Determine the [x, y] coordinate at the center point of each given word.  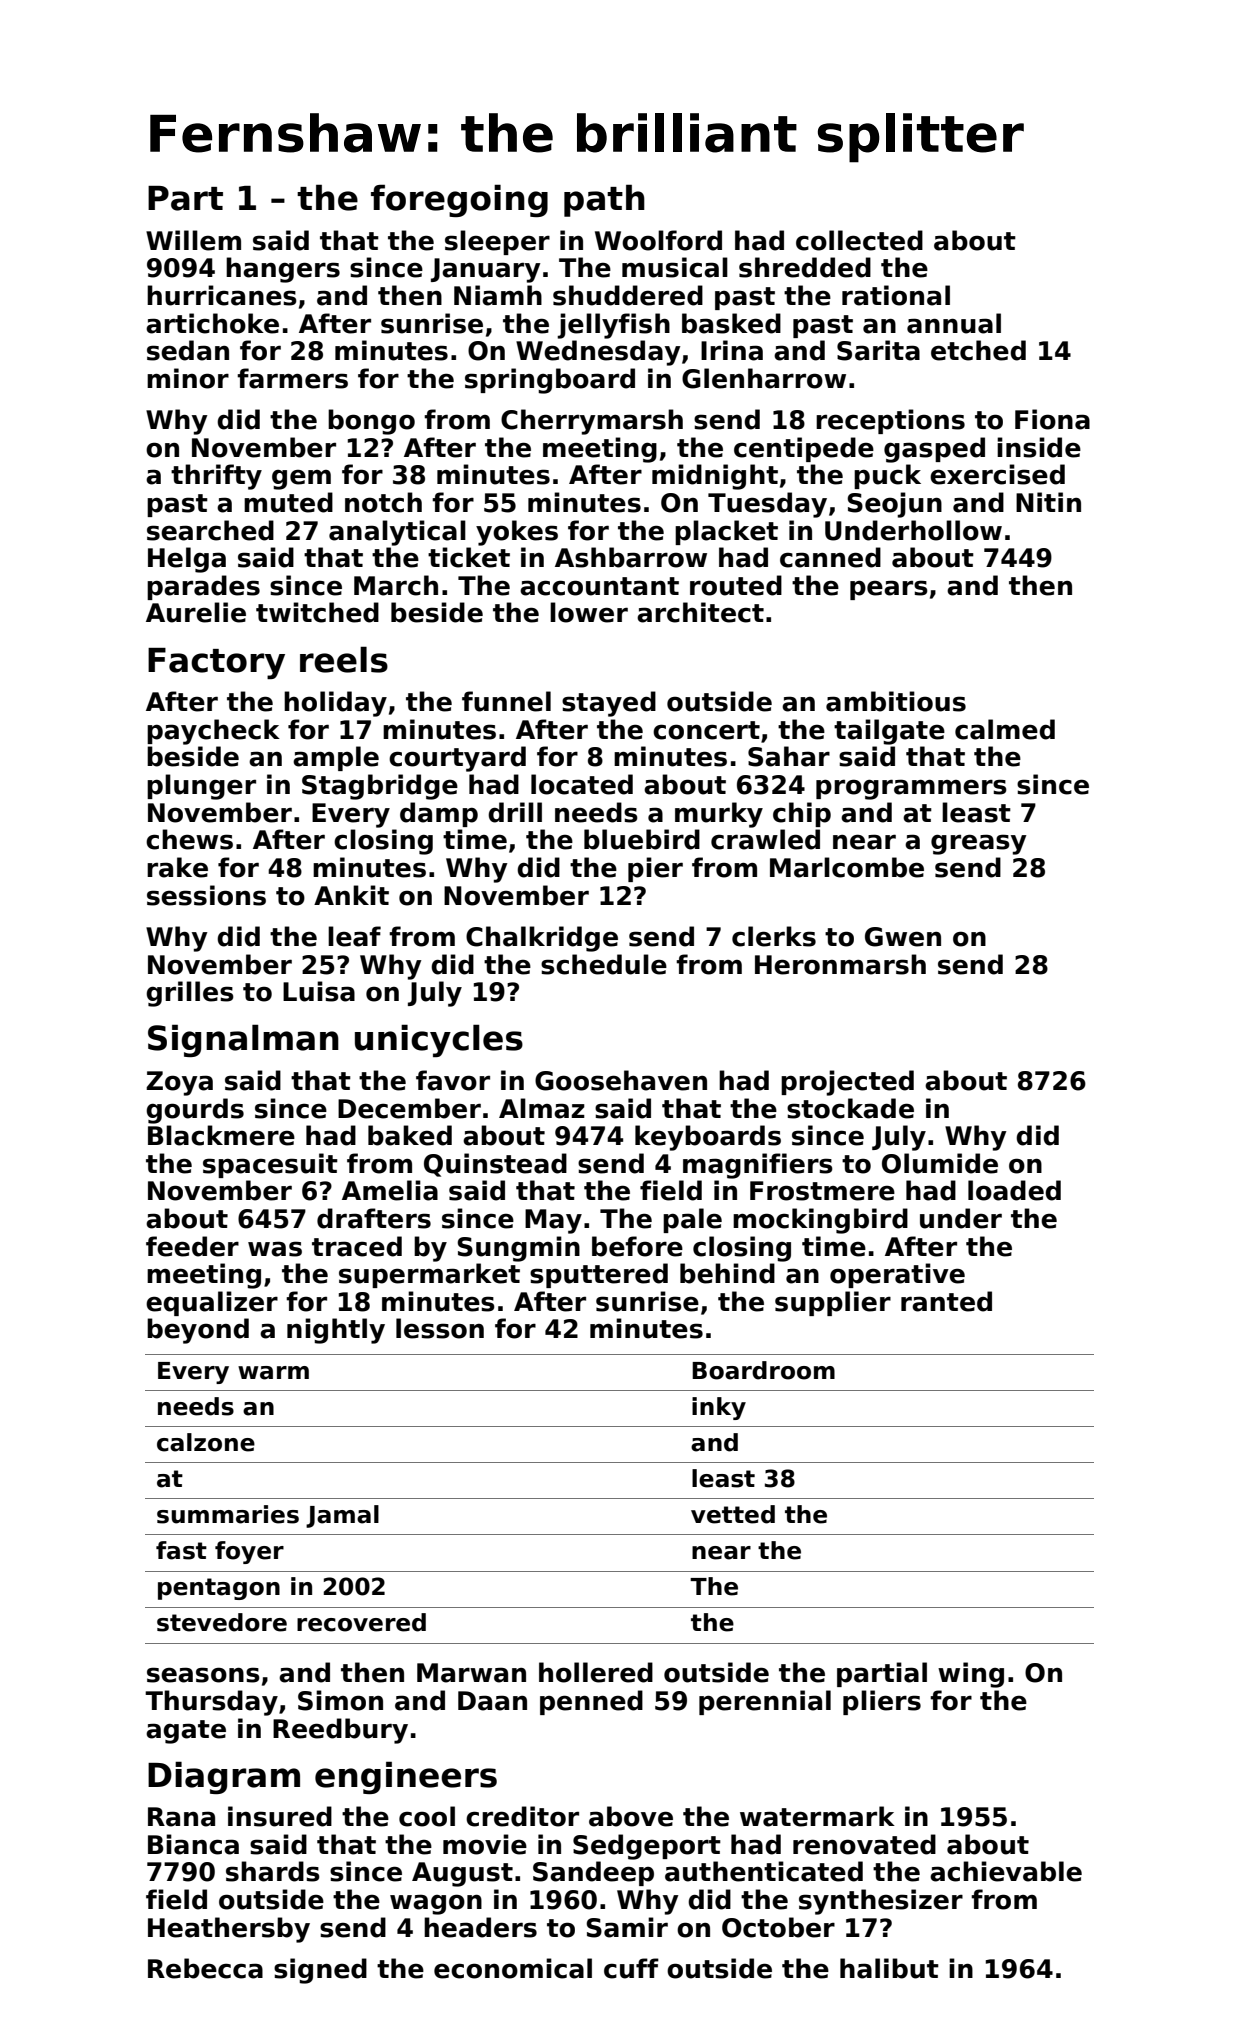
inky [719, 1408]
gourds [195, 1111]
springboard [550, 381]
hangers [283, 270]
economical [513, 1968]
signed [320, 1971]
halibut [889, 1968]
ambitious [896, 701]
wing [971, 1675]
